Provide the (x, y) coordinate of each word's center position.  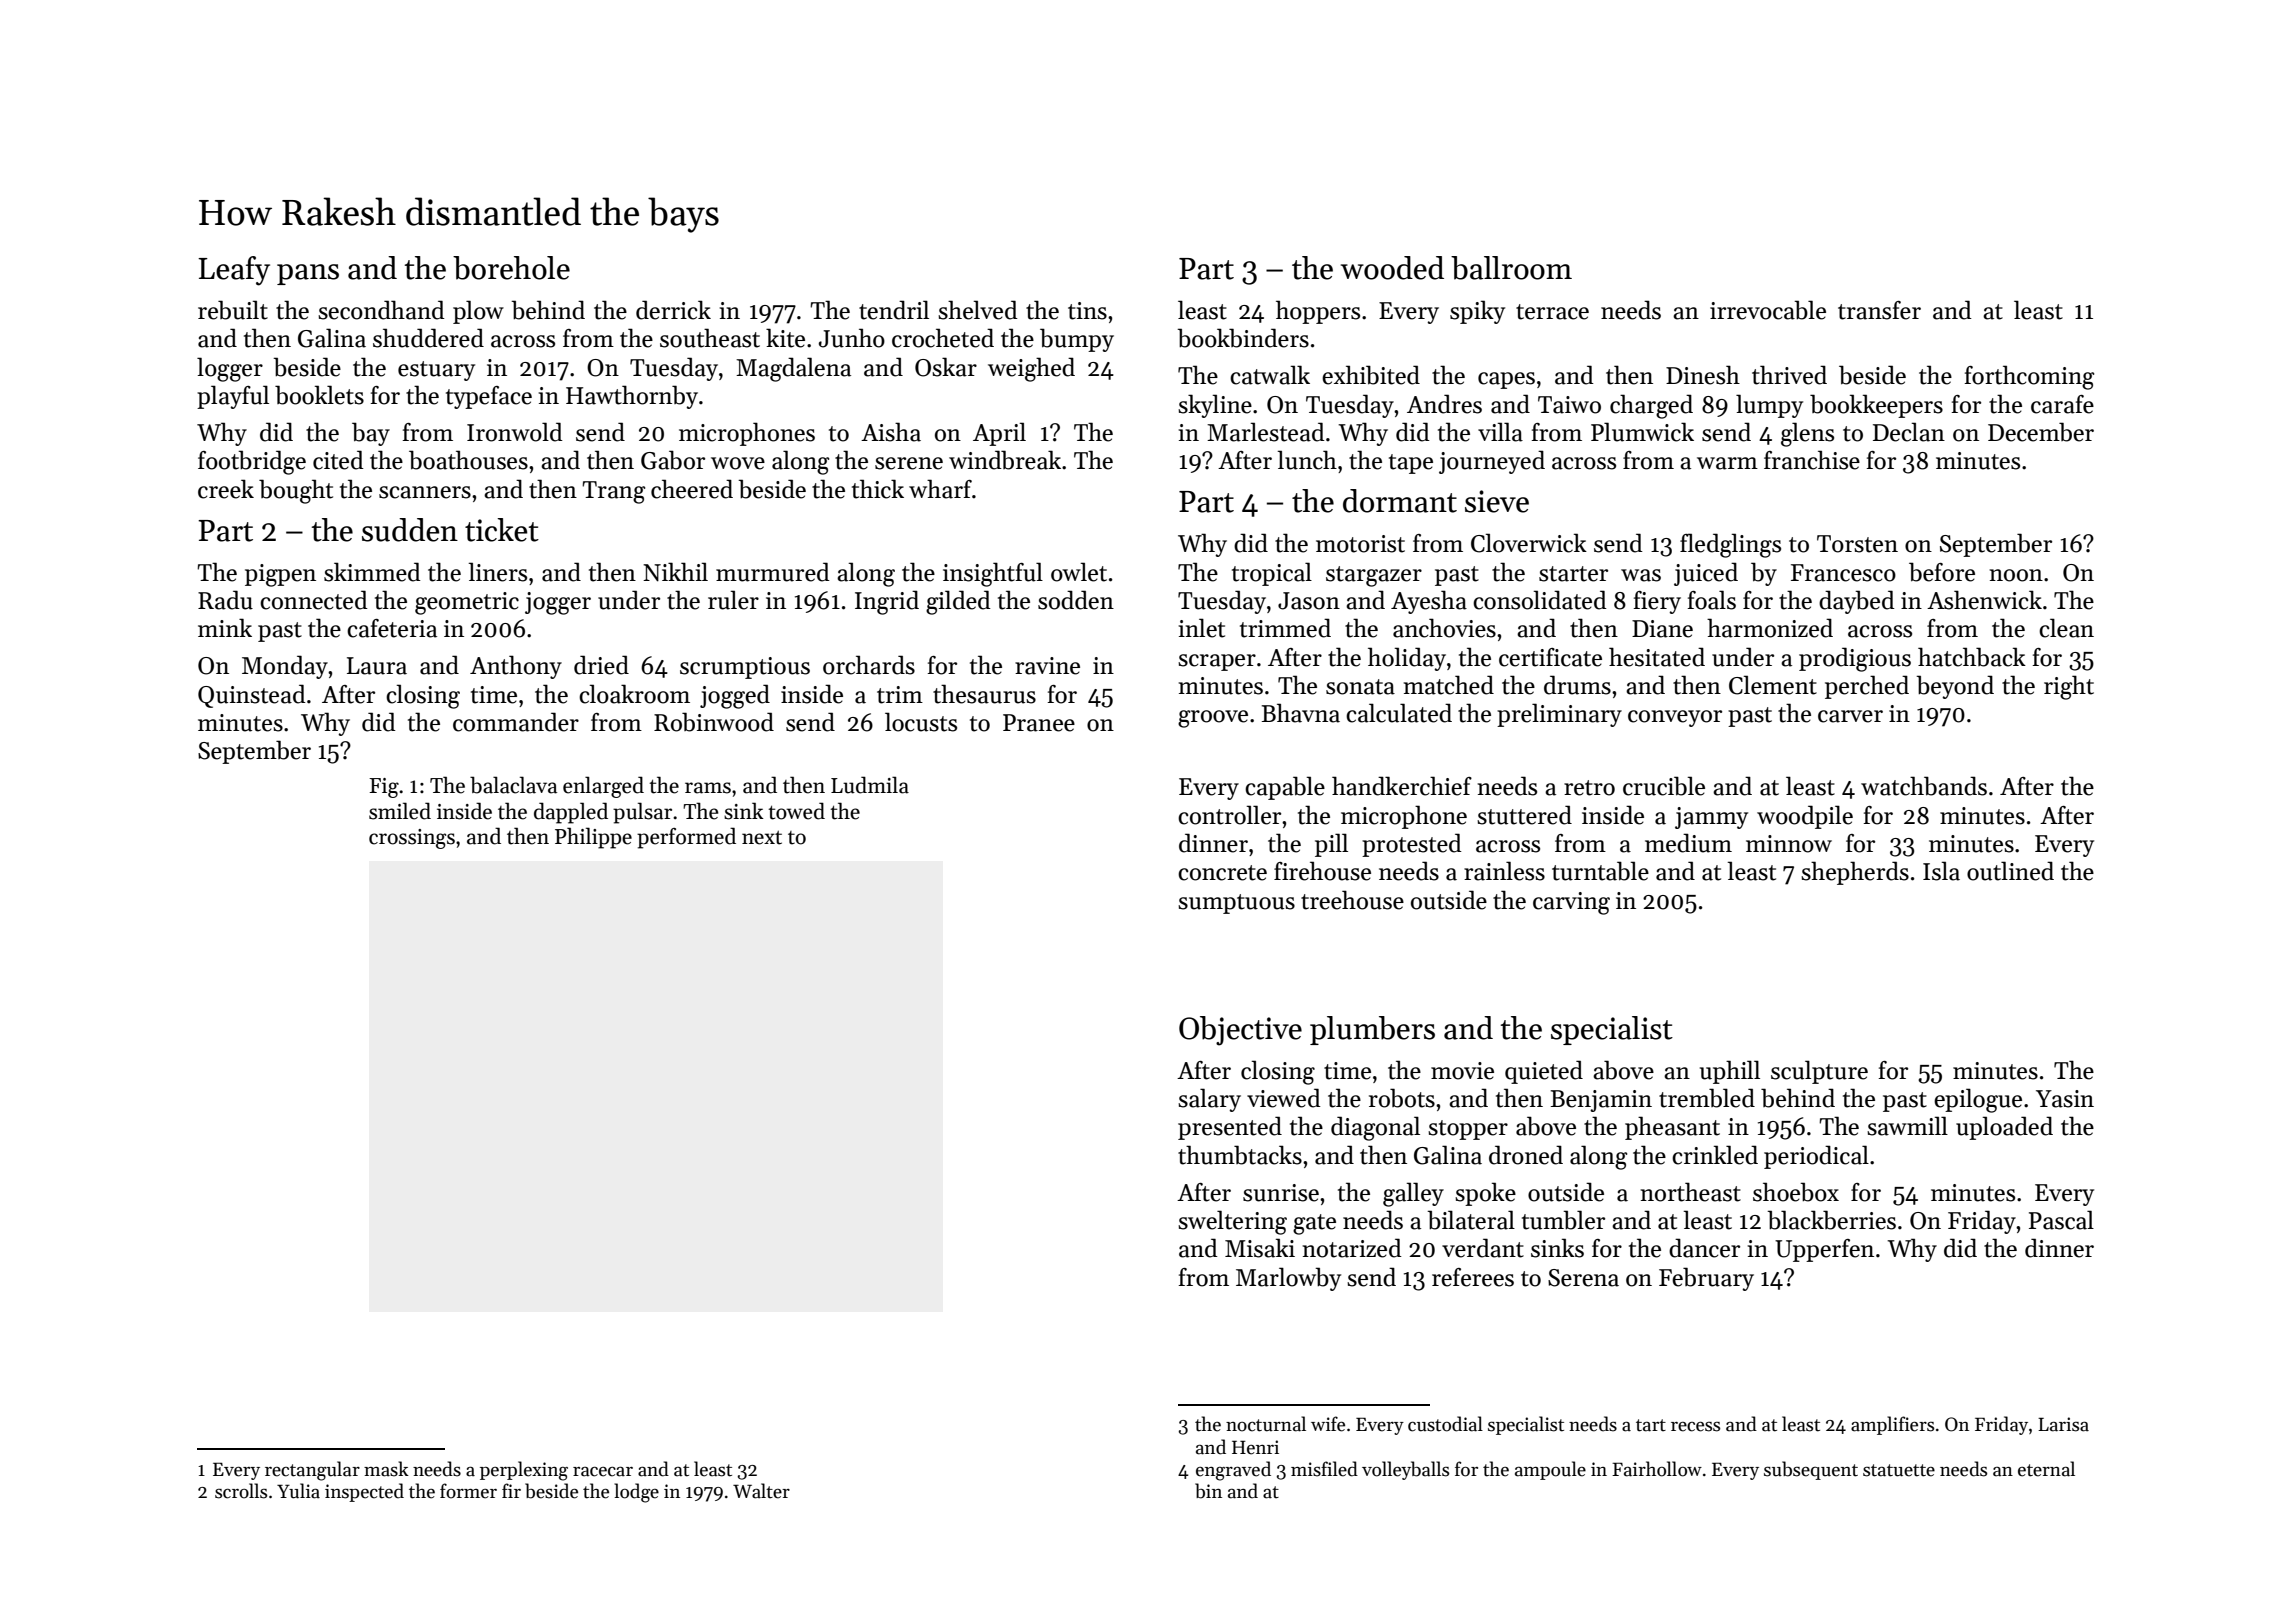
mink (225, 627)
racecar (603, 1471)
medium (1688, 843)
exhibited (1371, 375)
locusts (921, 722)
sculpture (1819, 1072)
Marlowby (1288, 1279)
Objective (1240, 1031)
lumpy (1769, 406)
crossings (412, 839)
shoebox (1796, 1192)
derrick (673, 310)
